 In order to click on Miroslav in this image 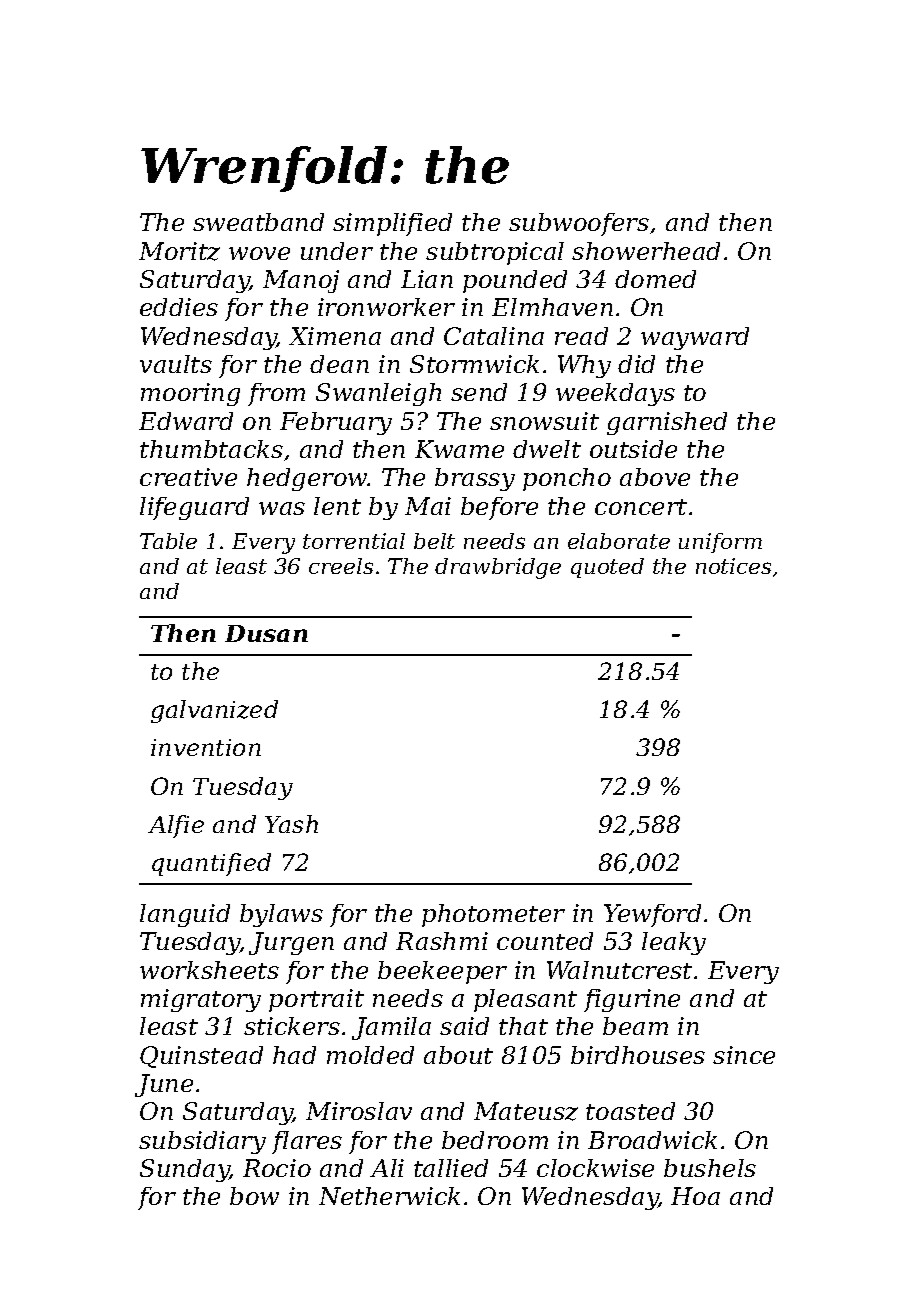, I will do `click(359, 1111)`.
